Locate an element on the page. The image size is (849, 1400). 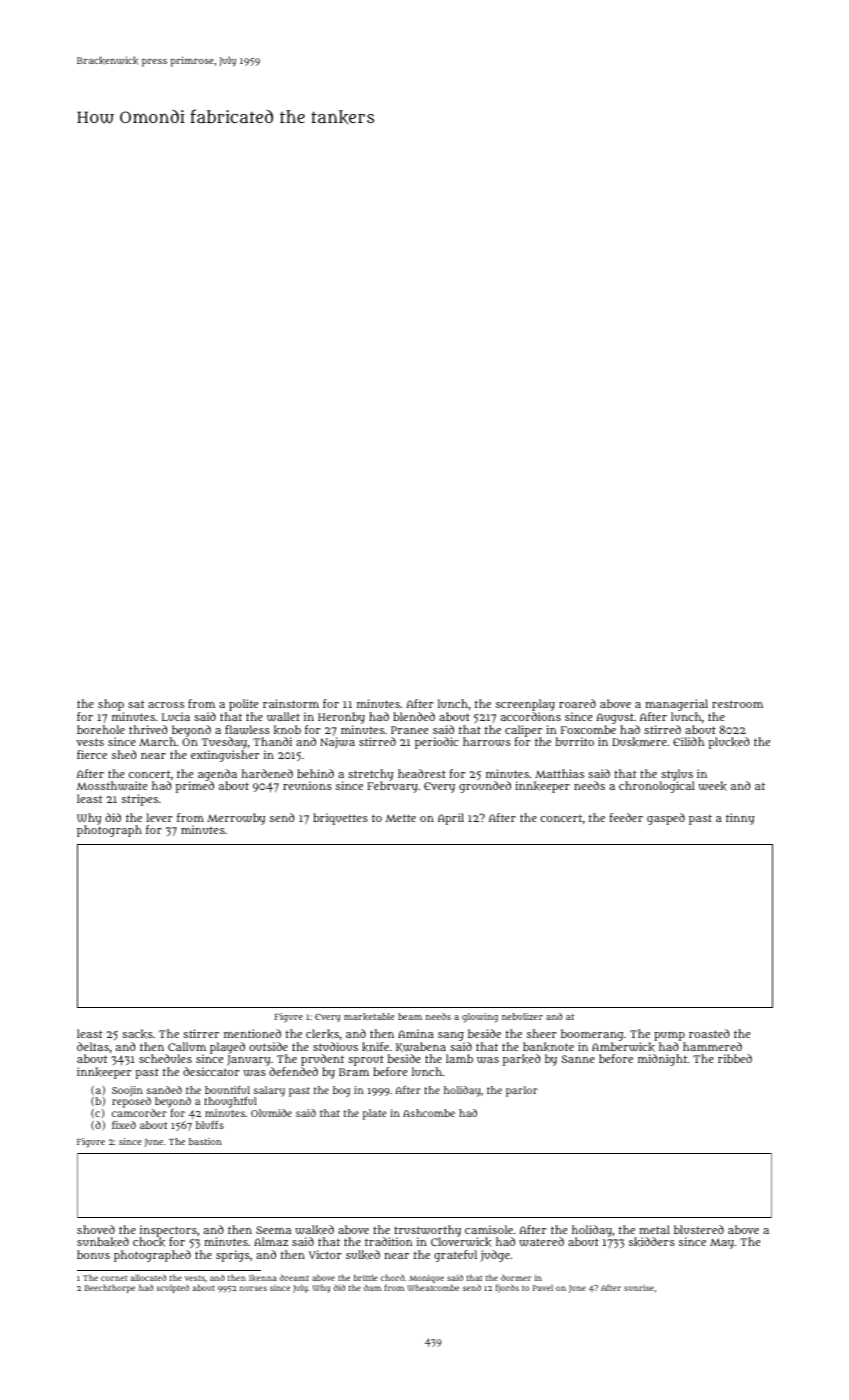
screenplay is located at coordinates (525, 705).
